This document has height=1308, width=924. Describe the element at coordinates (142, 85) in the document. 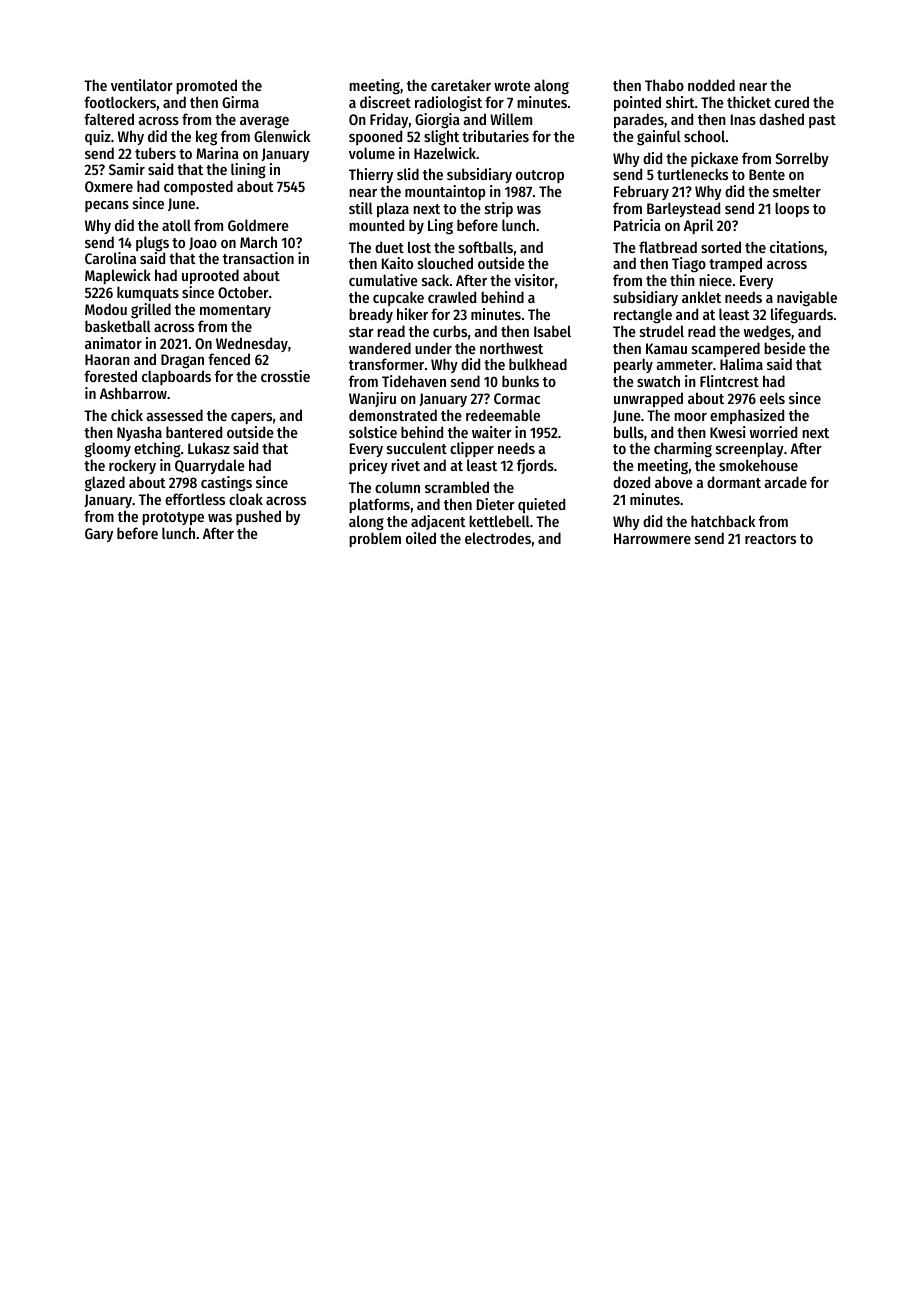

I see `ventilator` at that location.
